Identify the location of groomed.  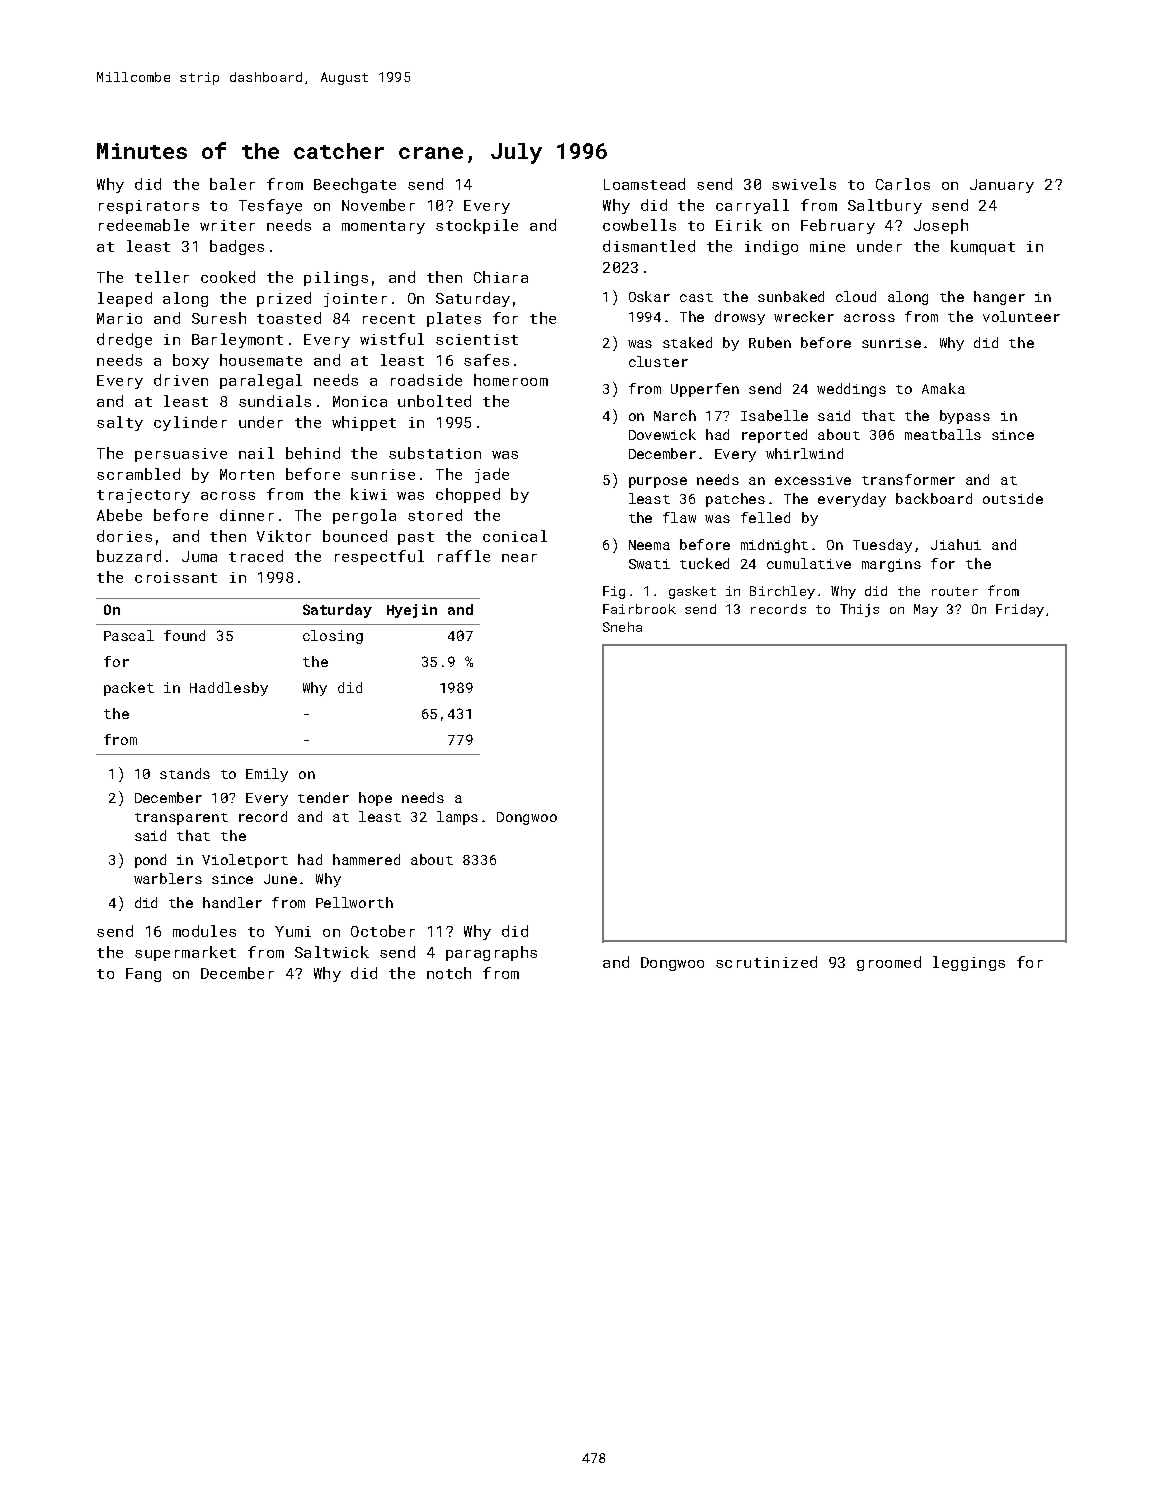
(889, 963).
